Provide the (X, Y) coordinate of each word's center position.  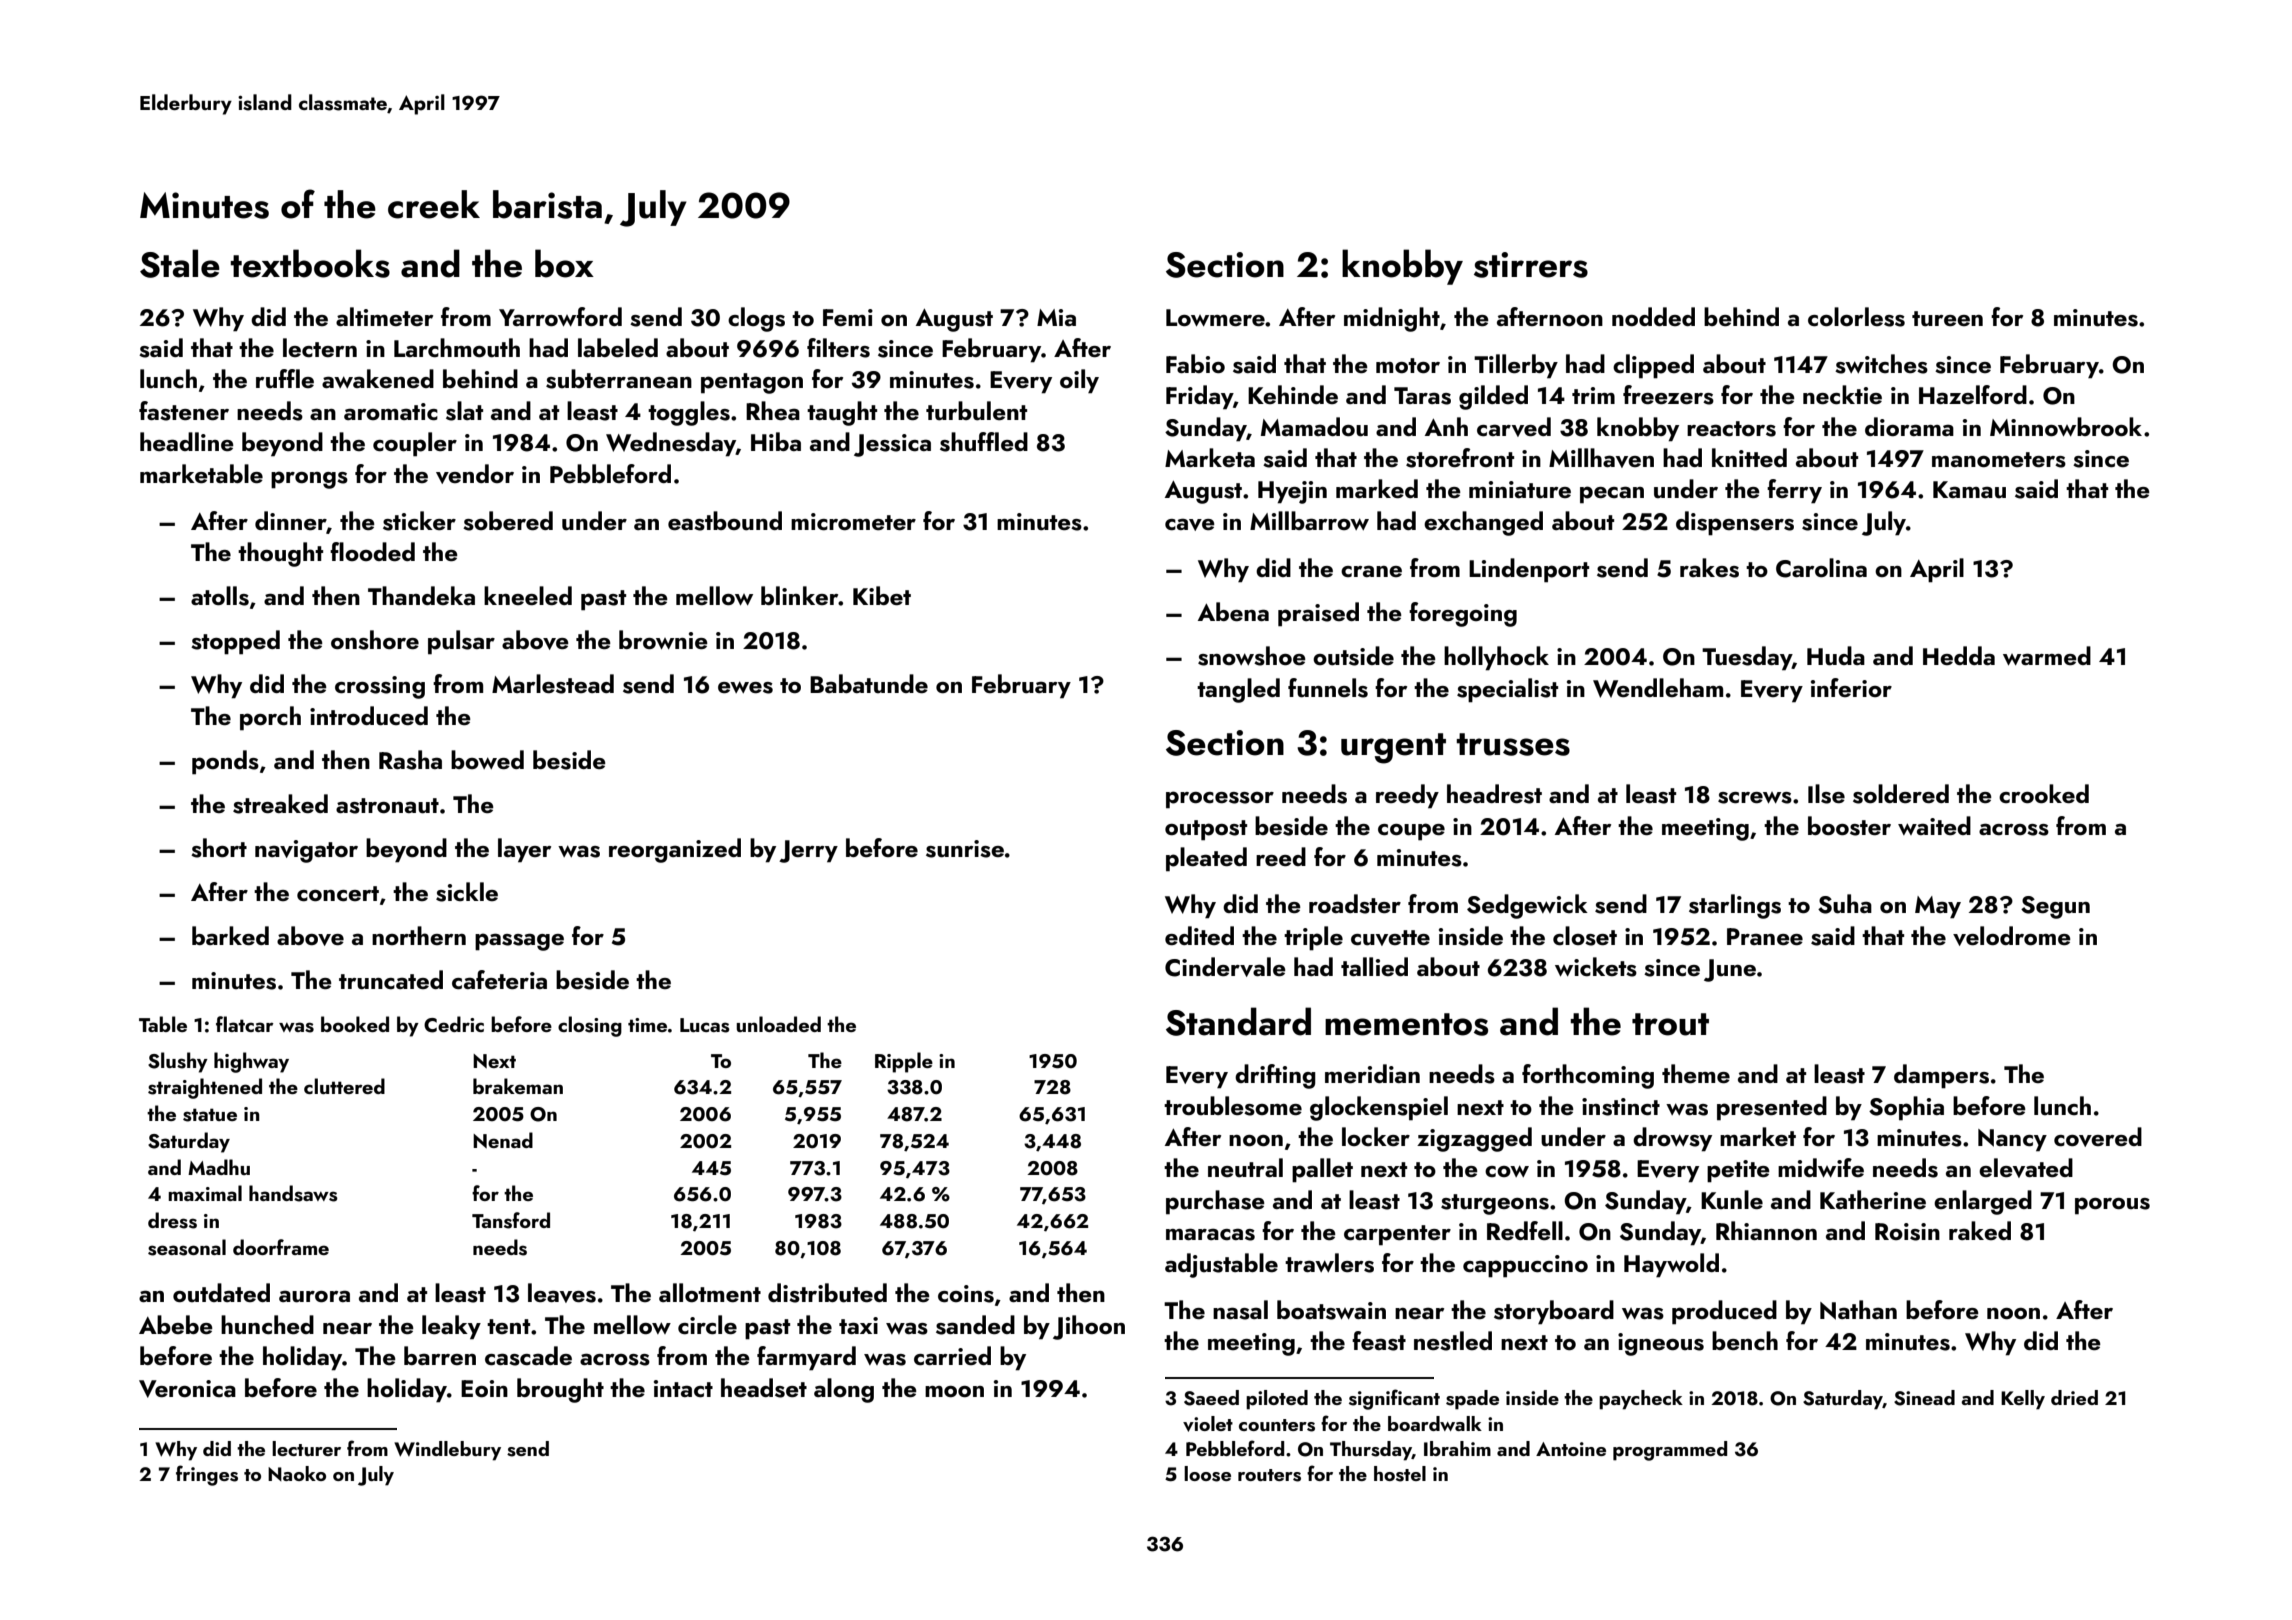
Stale (180, 263)
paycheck (1641, 1400)
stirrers (1531, 265)
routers (1269, 1475)
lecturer (306, 1448)
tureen (1947, 319)
